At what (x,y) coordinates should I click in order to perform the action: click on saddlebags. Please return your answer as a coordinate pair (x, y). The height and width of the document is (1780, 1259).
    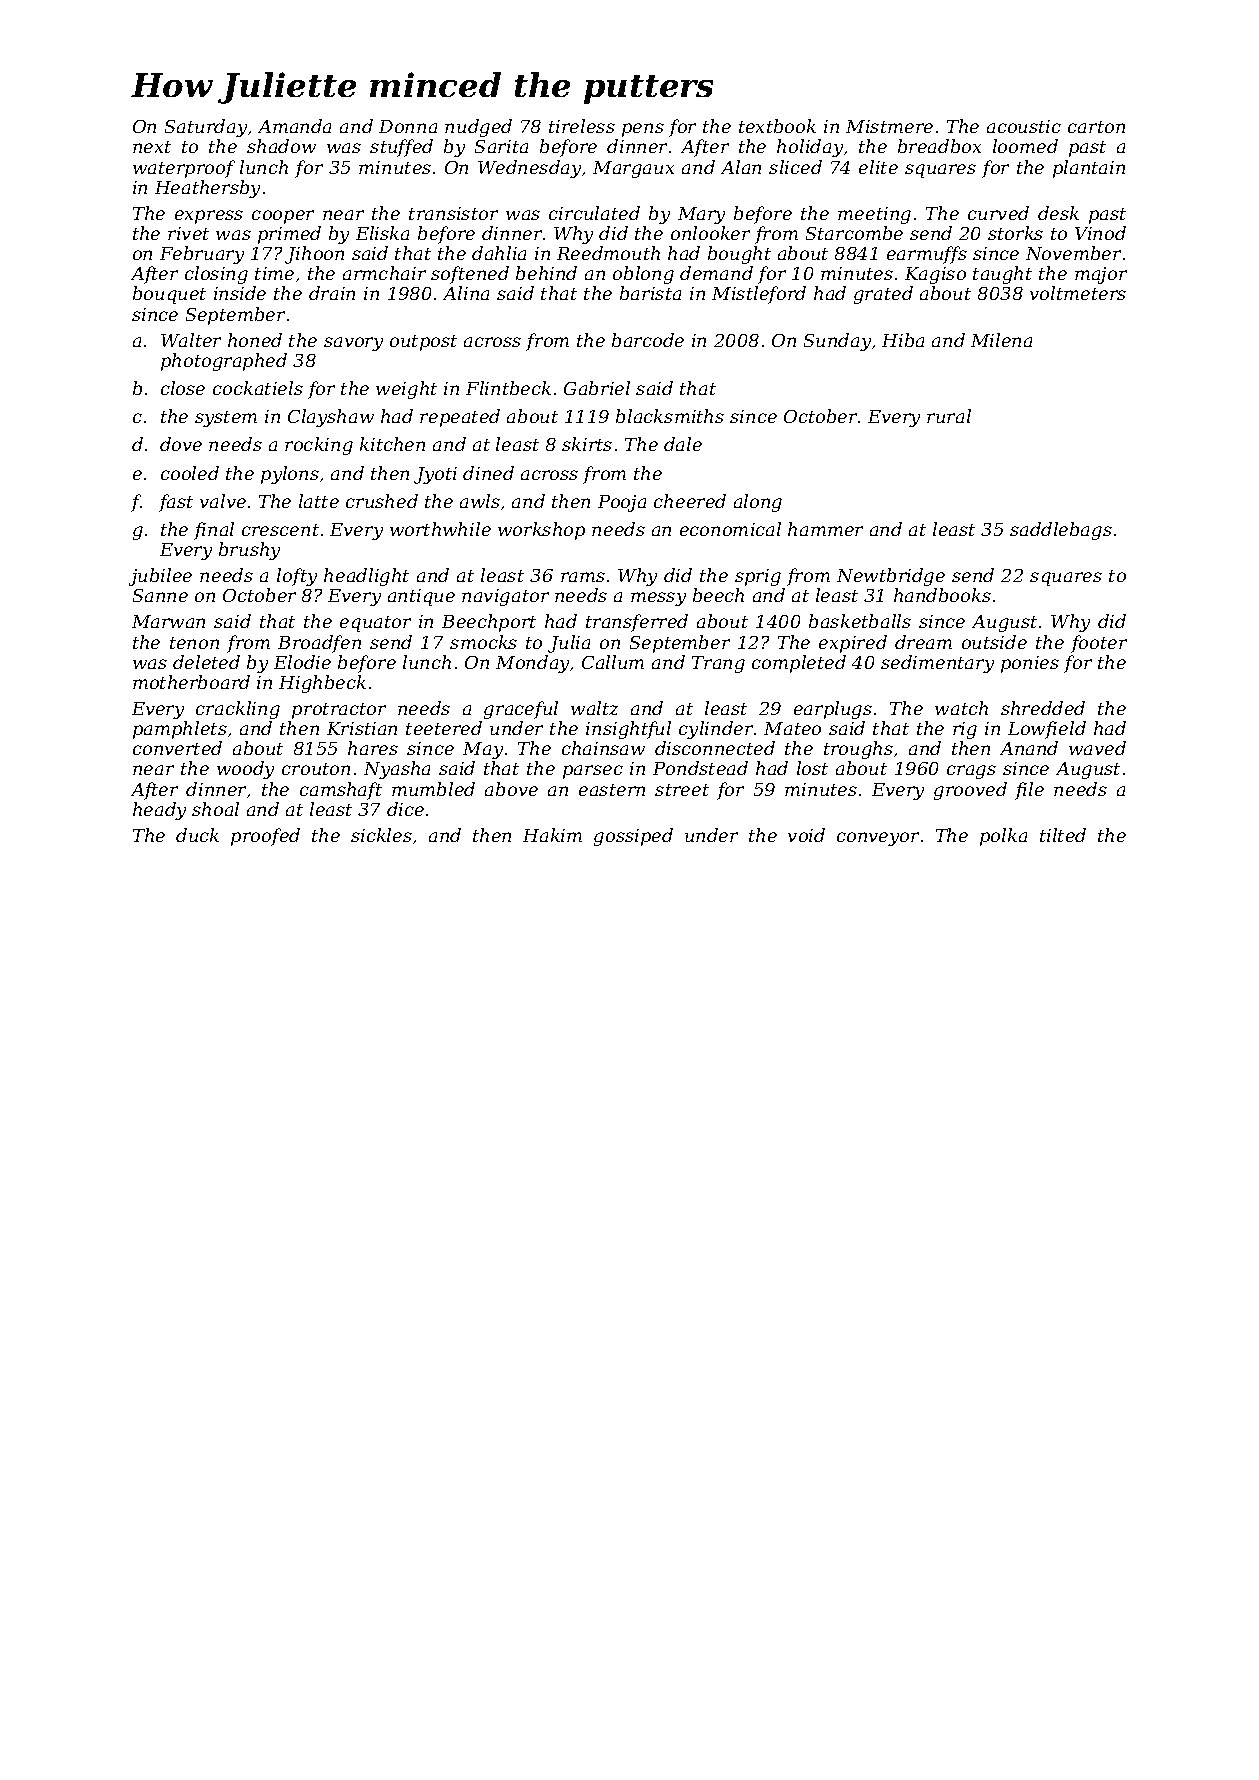
    Looking at the image, I should click on (1061, 531).
